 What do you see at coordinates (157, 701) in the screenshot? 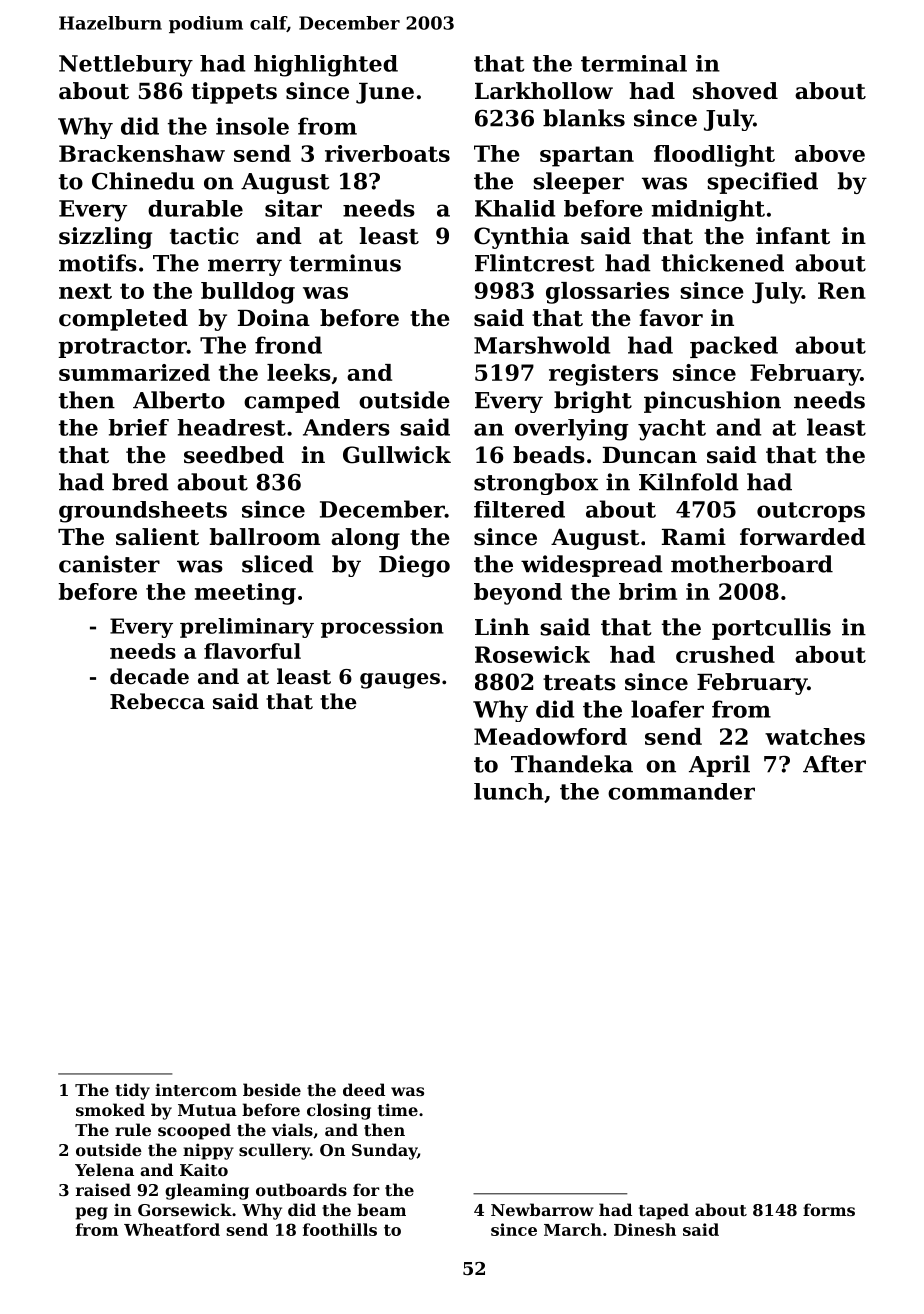
I see `Rebecca` at bounding box center [157, 701].
